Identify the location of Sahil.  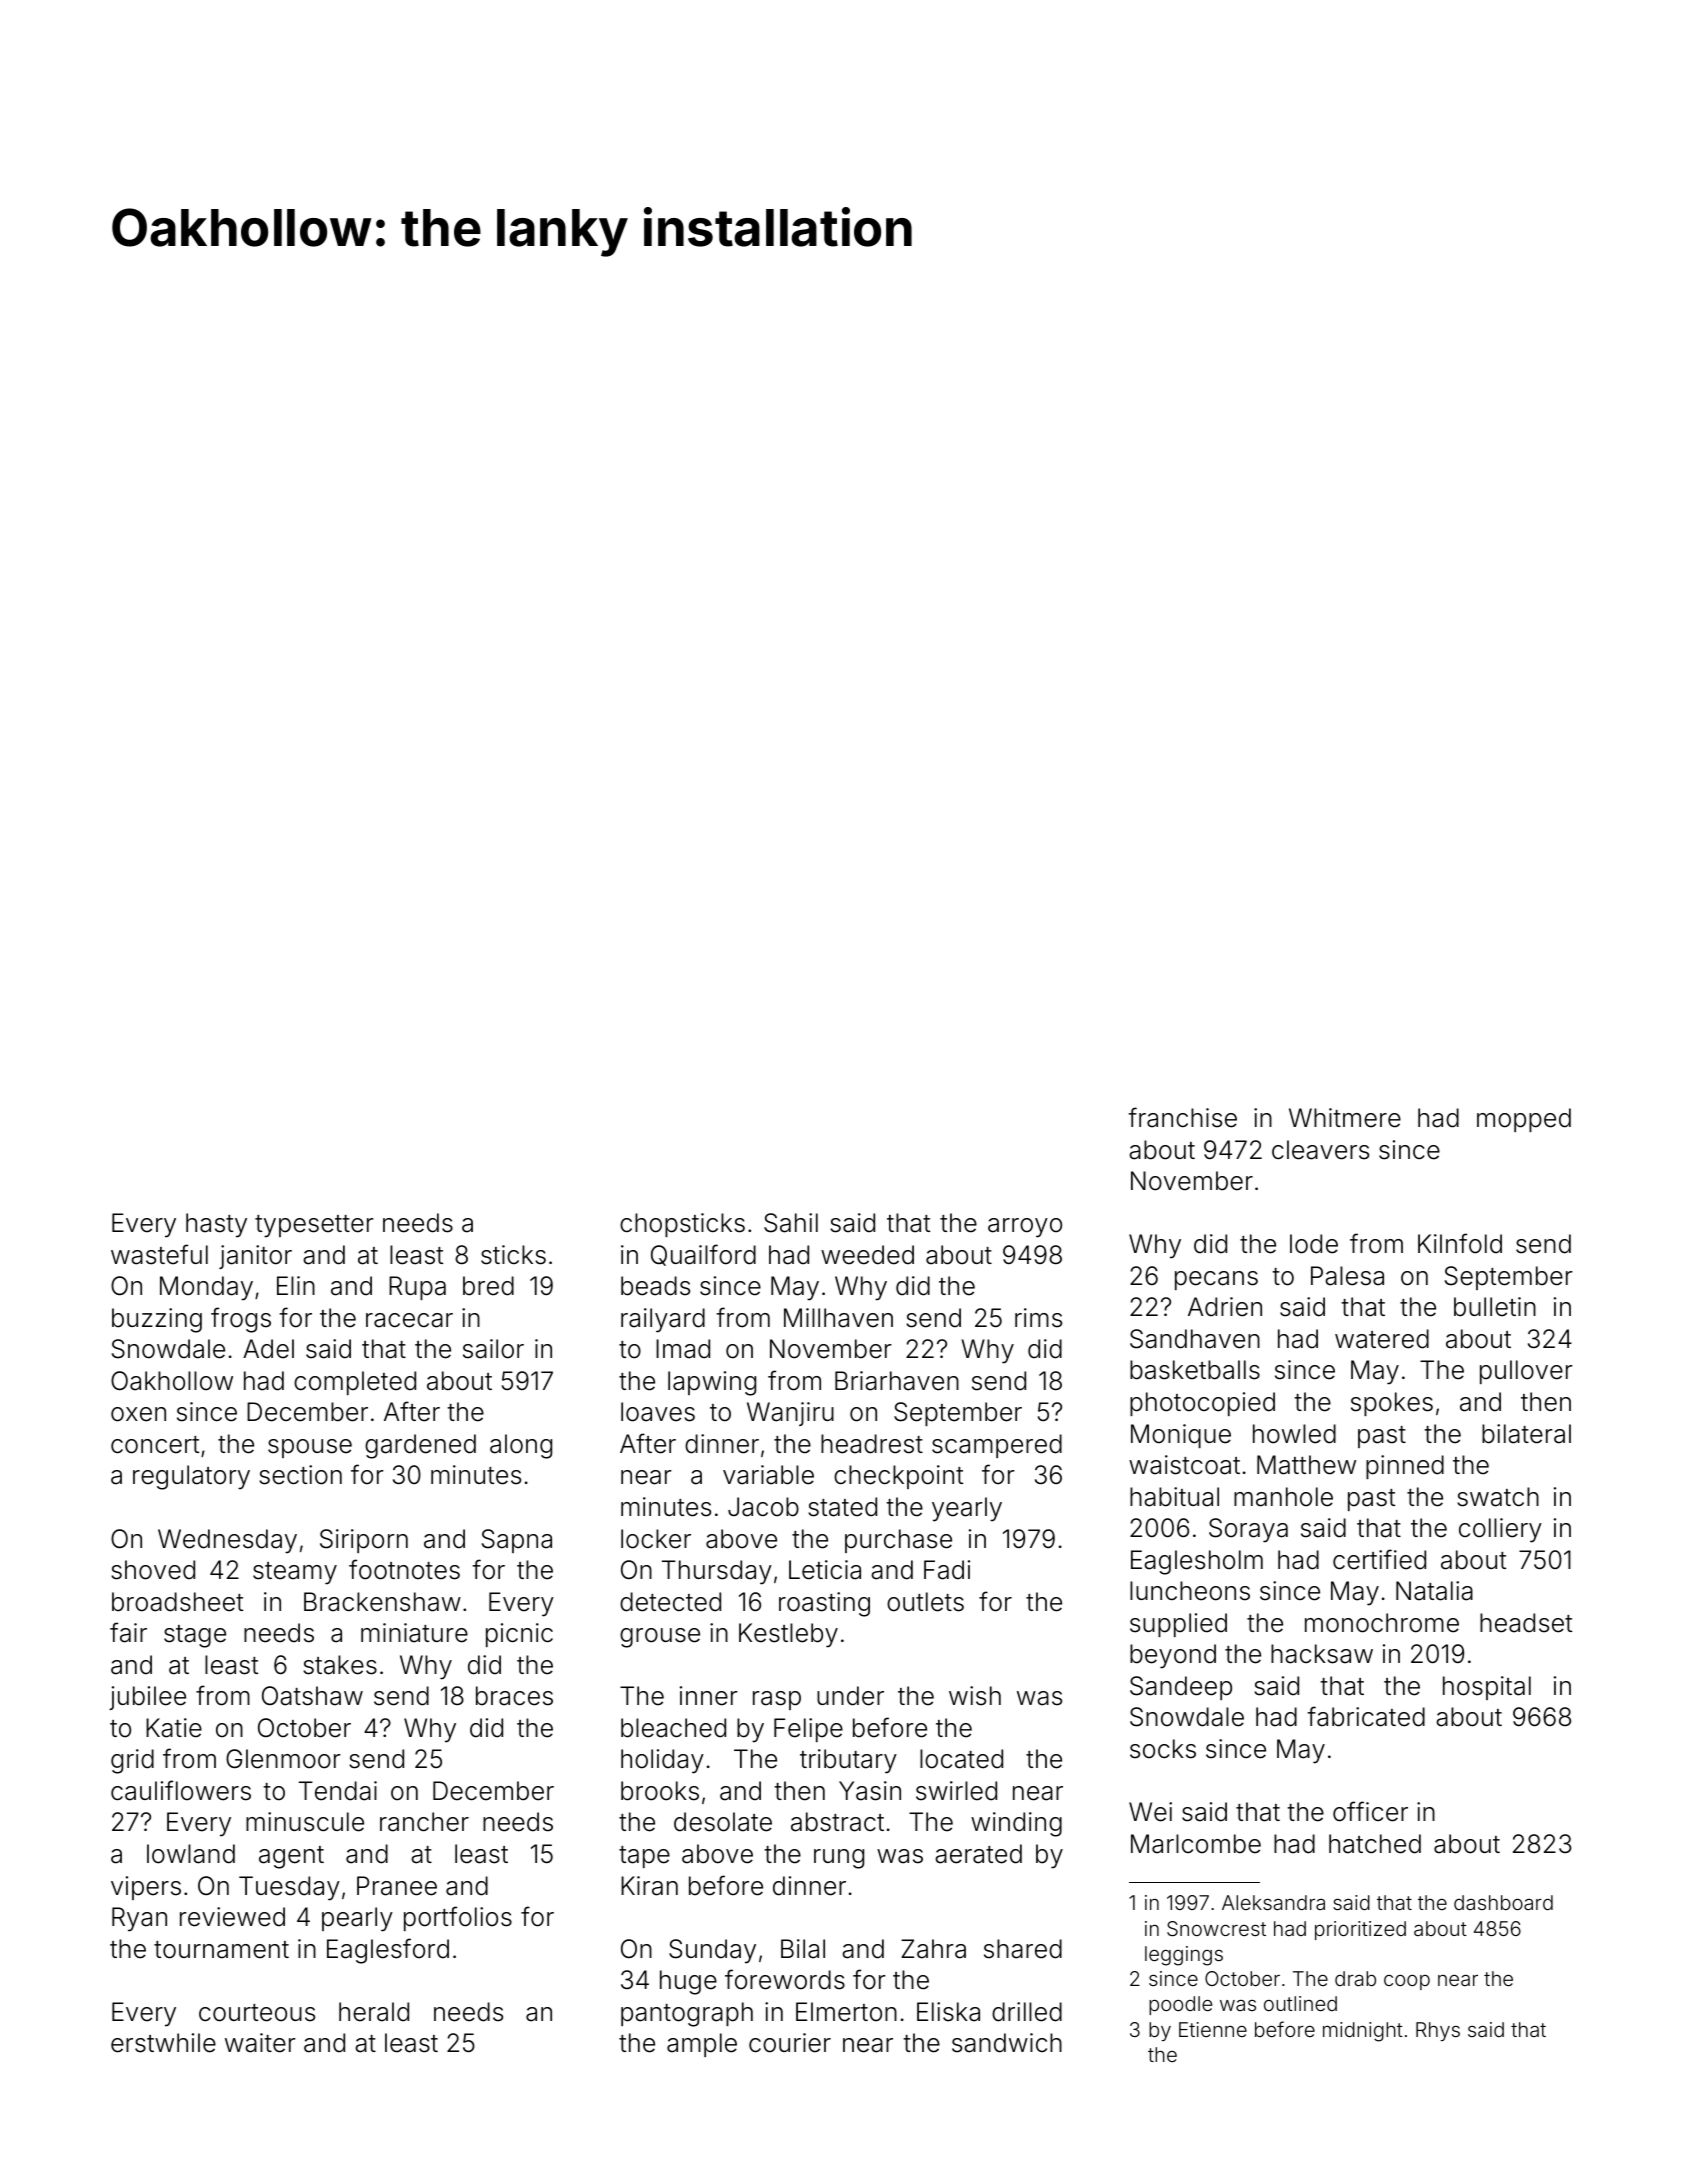
(791, 1223).
